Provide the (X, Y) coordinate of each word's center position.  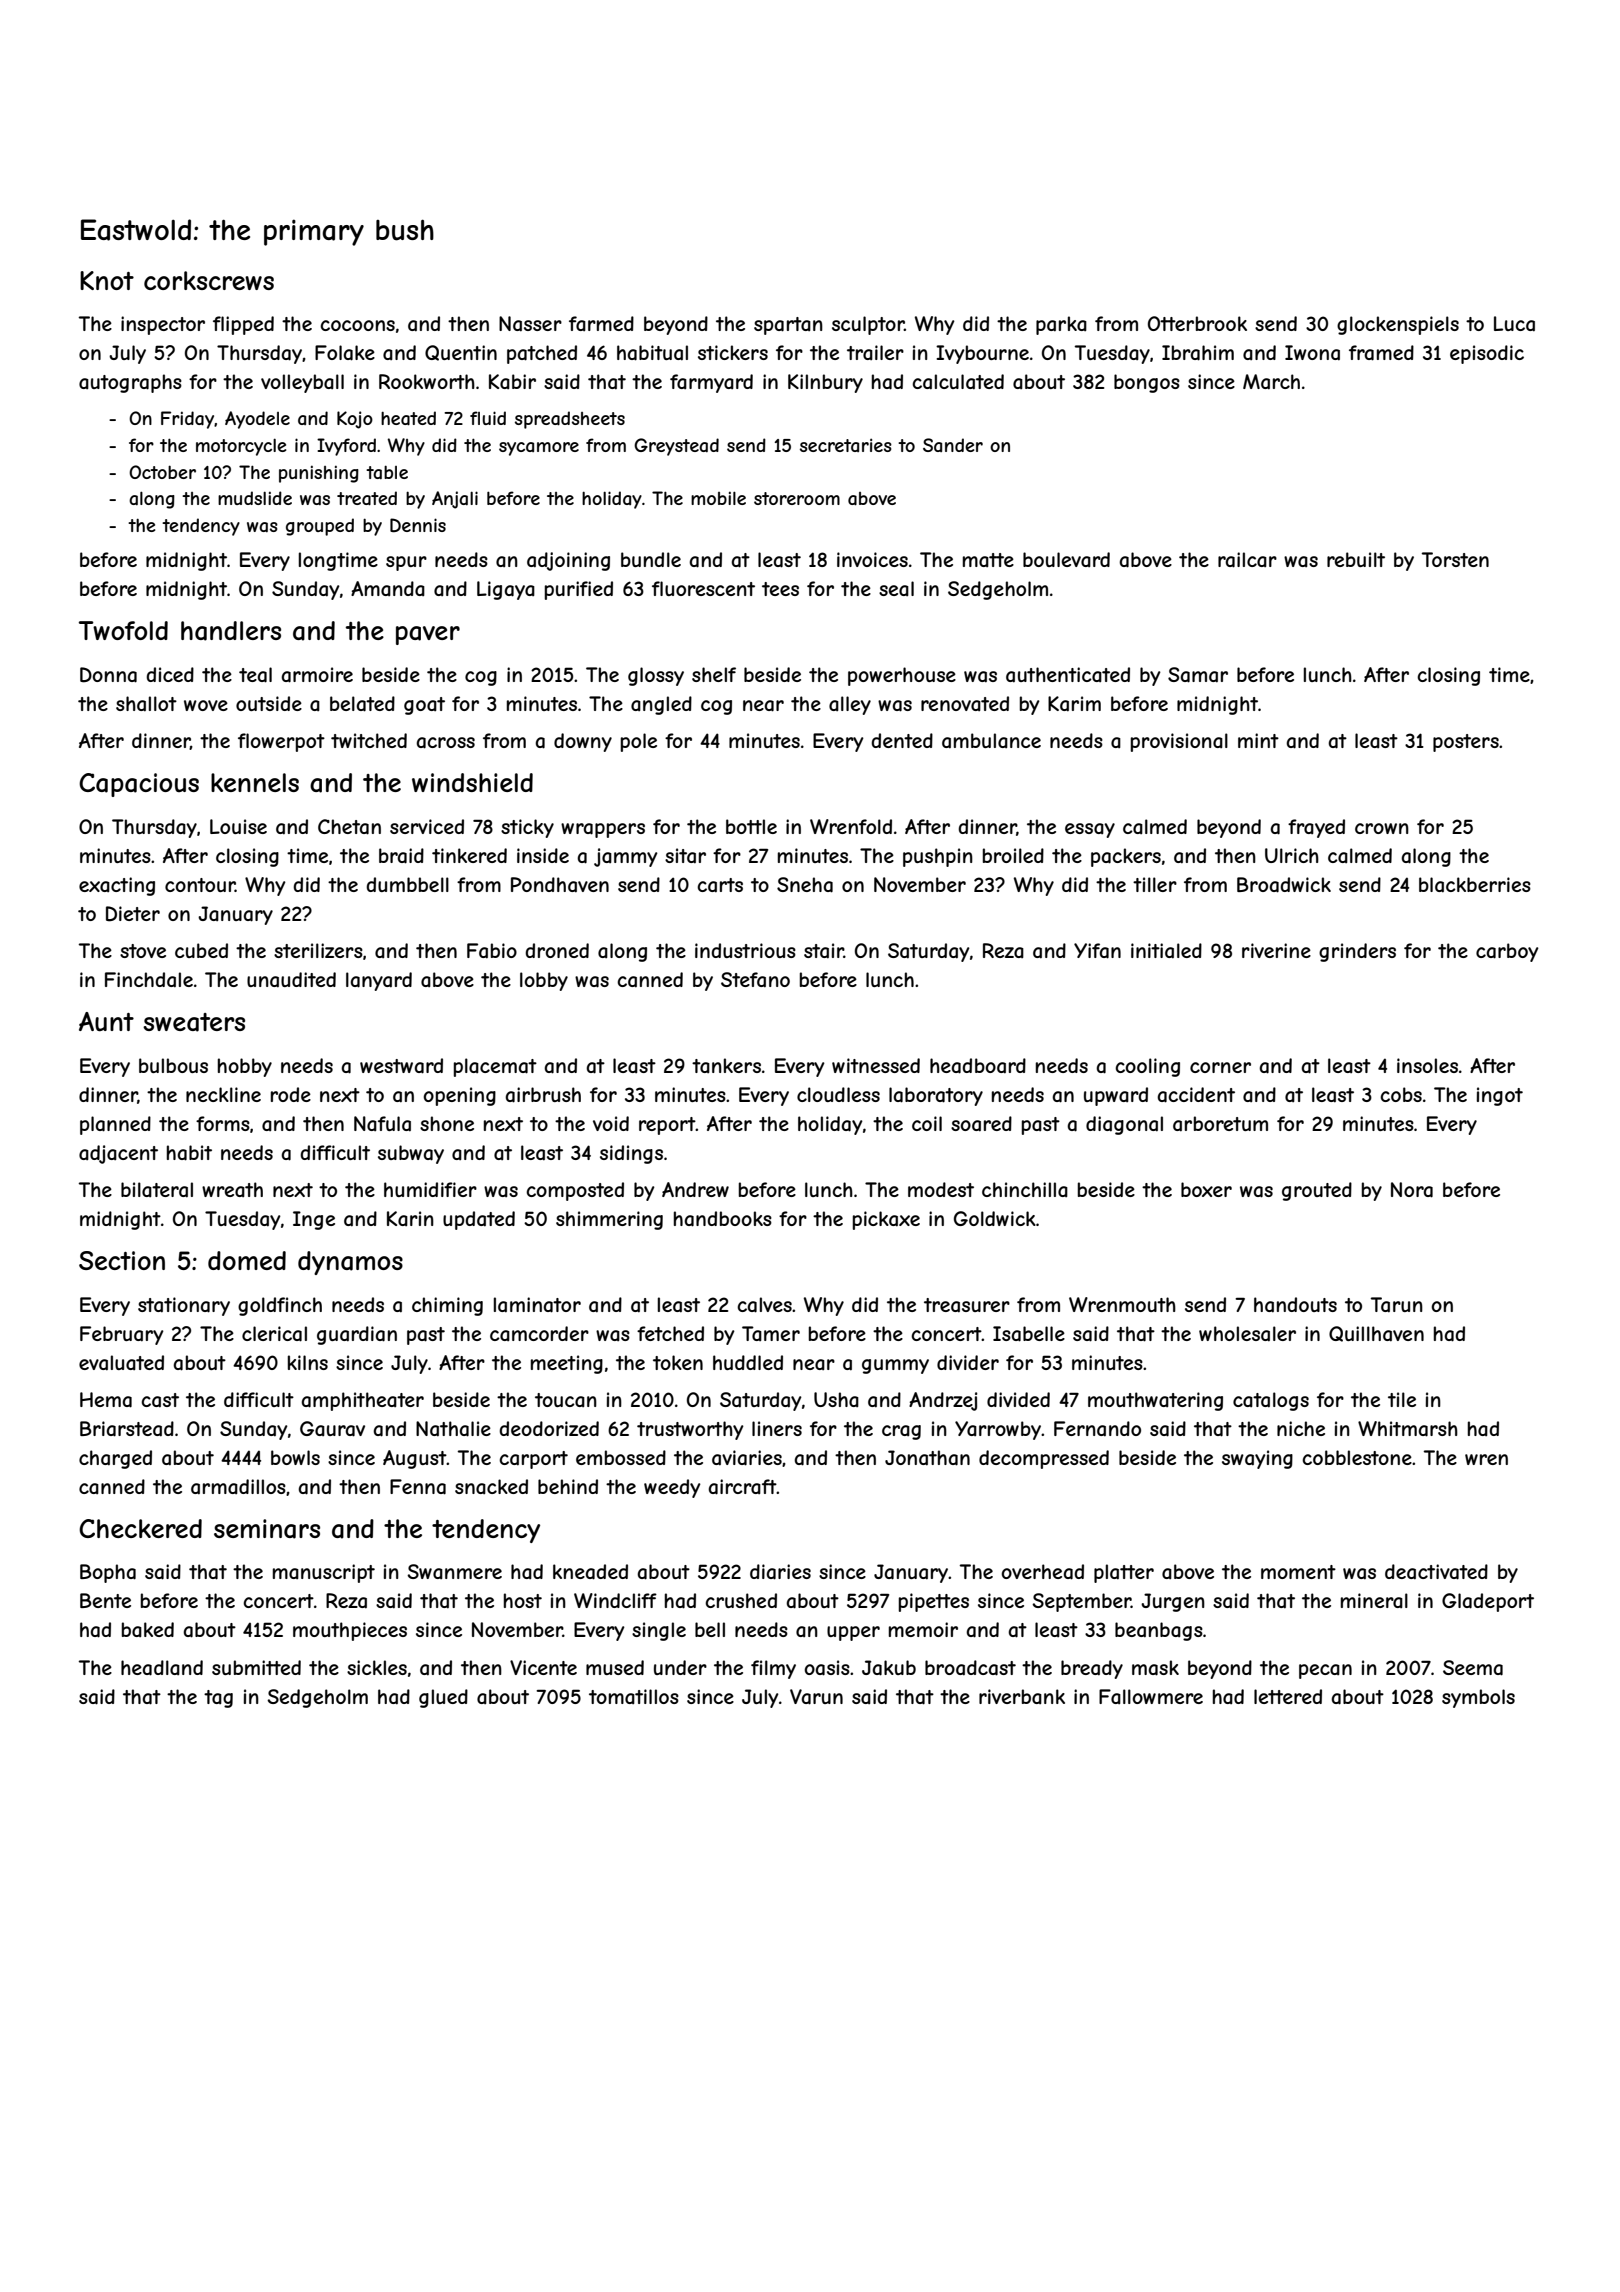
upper (853, 1633)
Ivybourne (982, 354)
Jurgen (1173, 1602)
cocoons (357, 325)
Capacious (139, 785)
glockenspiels (1398, 325)
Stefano (755, 980)
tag (218, 1699)
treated (367, 498)
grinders (1357, 952)
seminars (267, 1529)
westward (401, 1066)
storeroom (797, 498)
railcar (1247, 560)
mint (1258, 740)
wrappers (603, 830)
